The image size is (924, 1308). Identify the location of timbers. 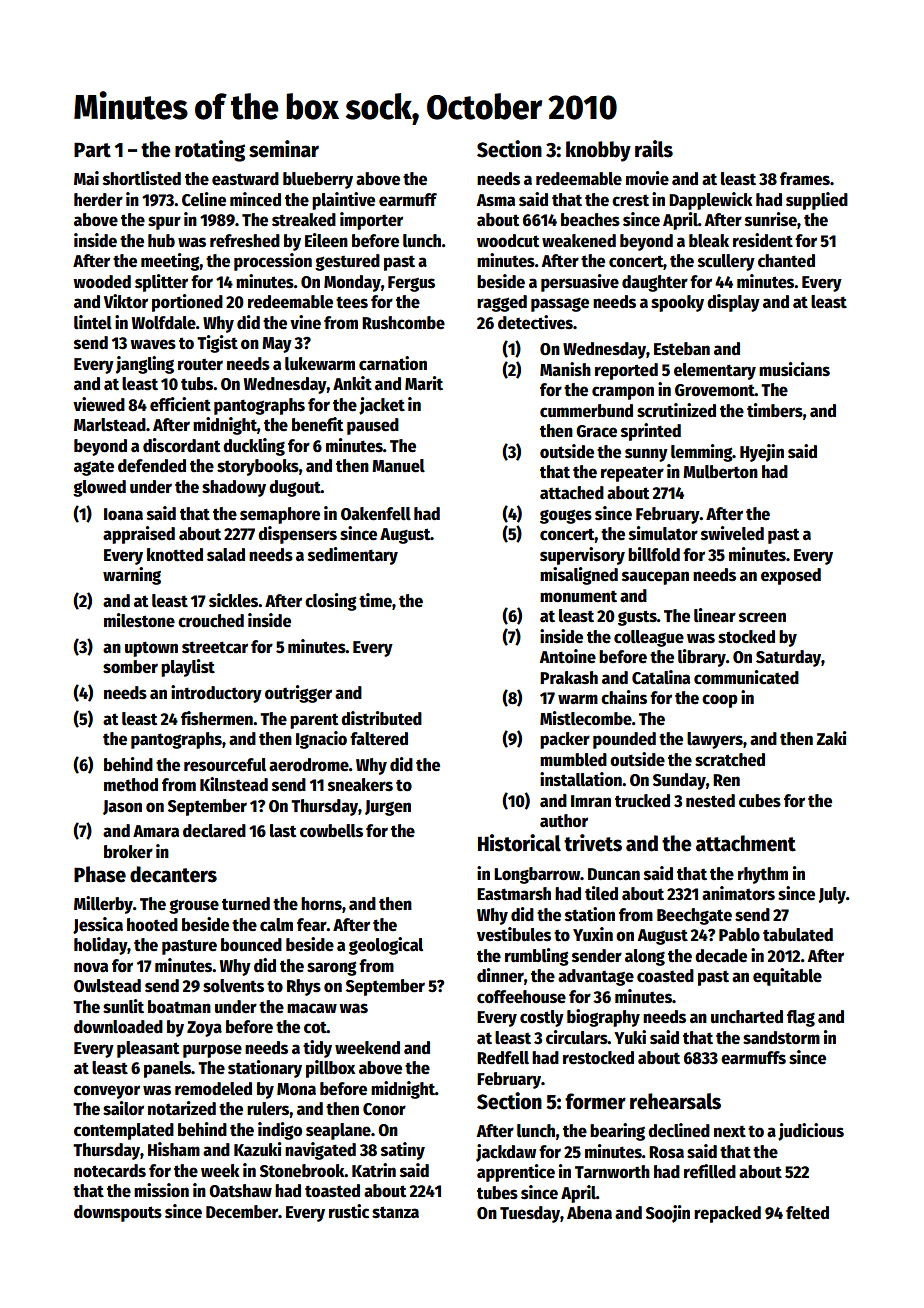
(775, 410).
